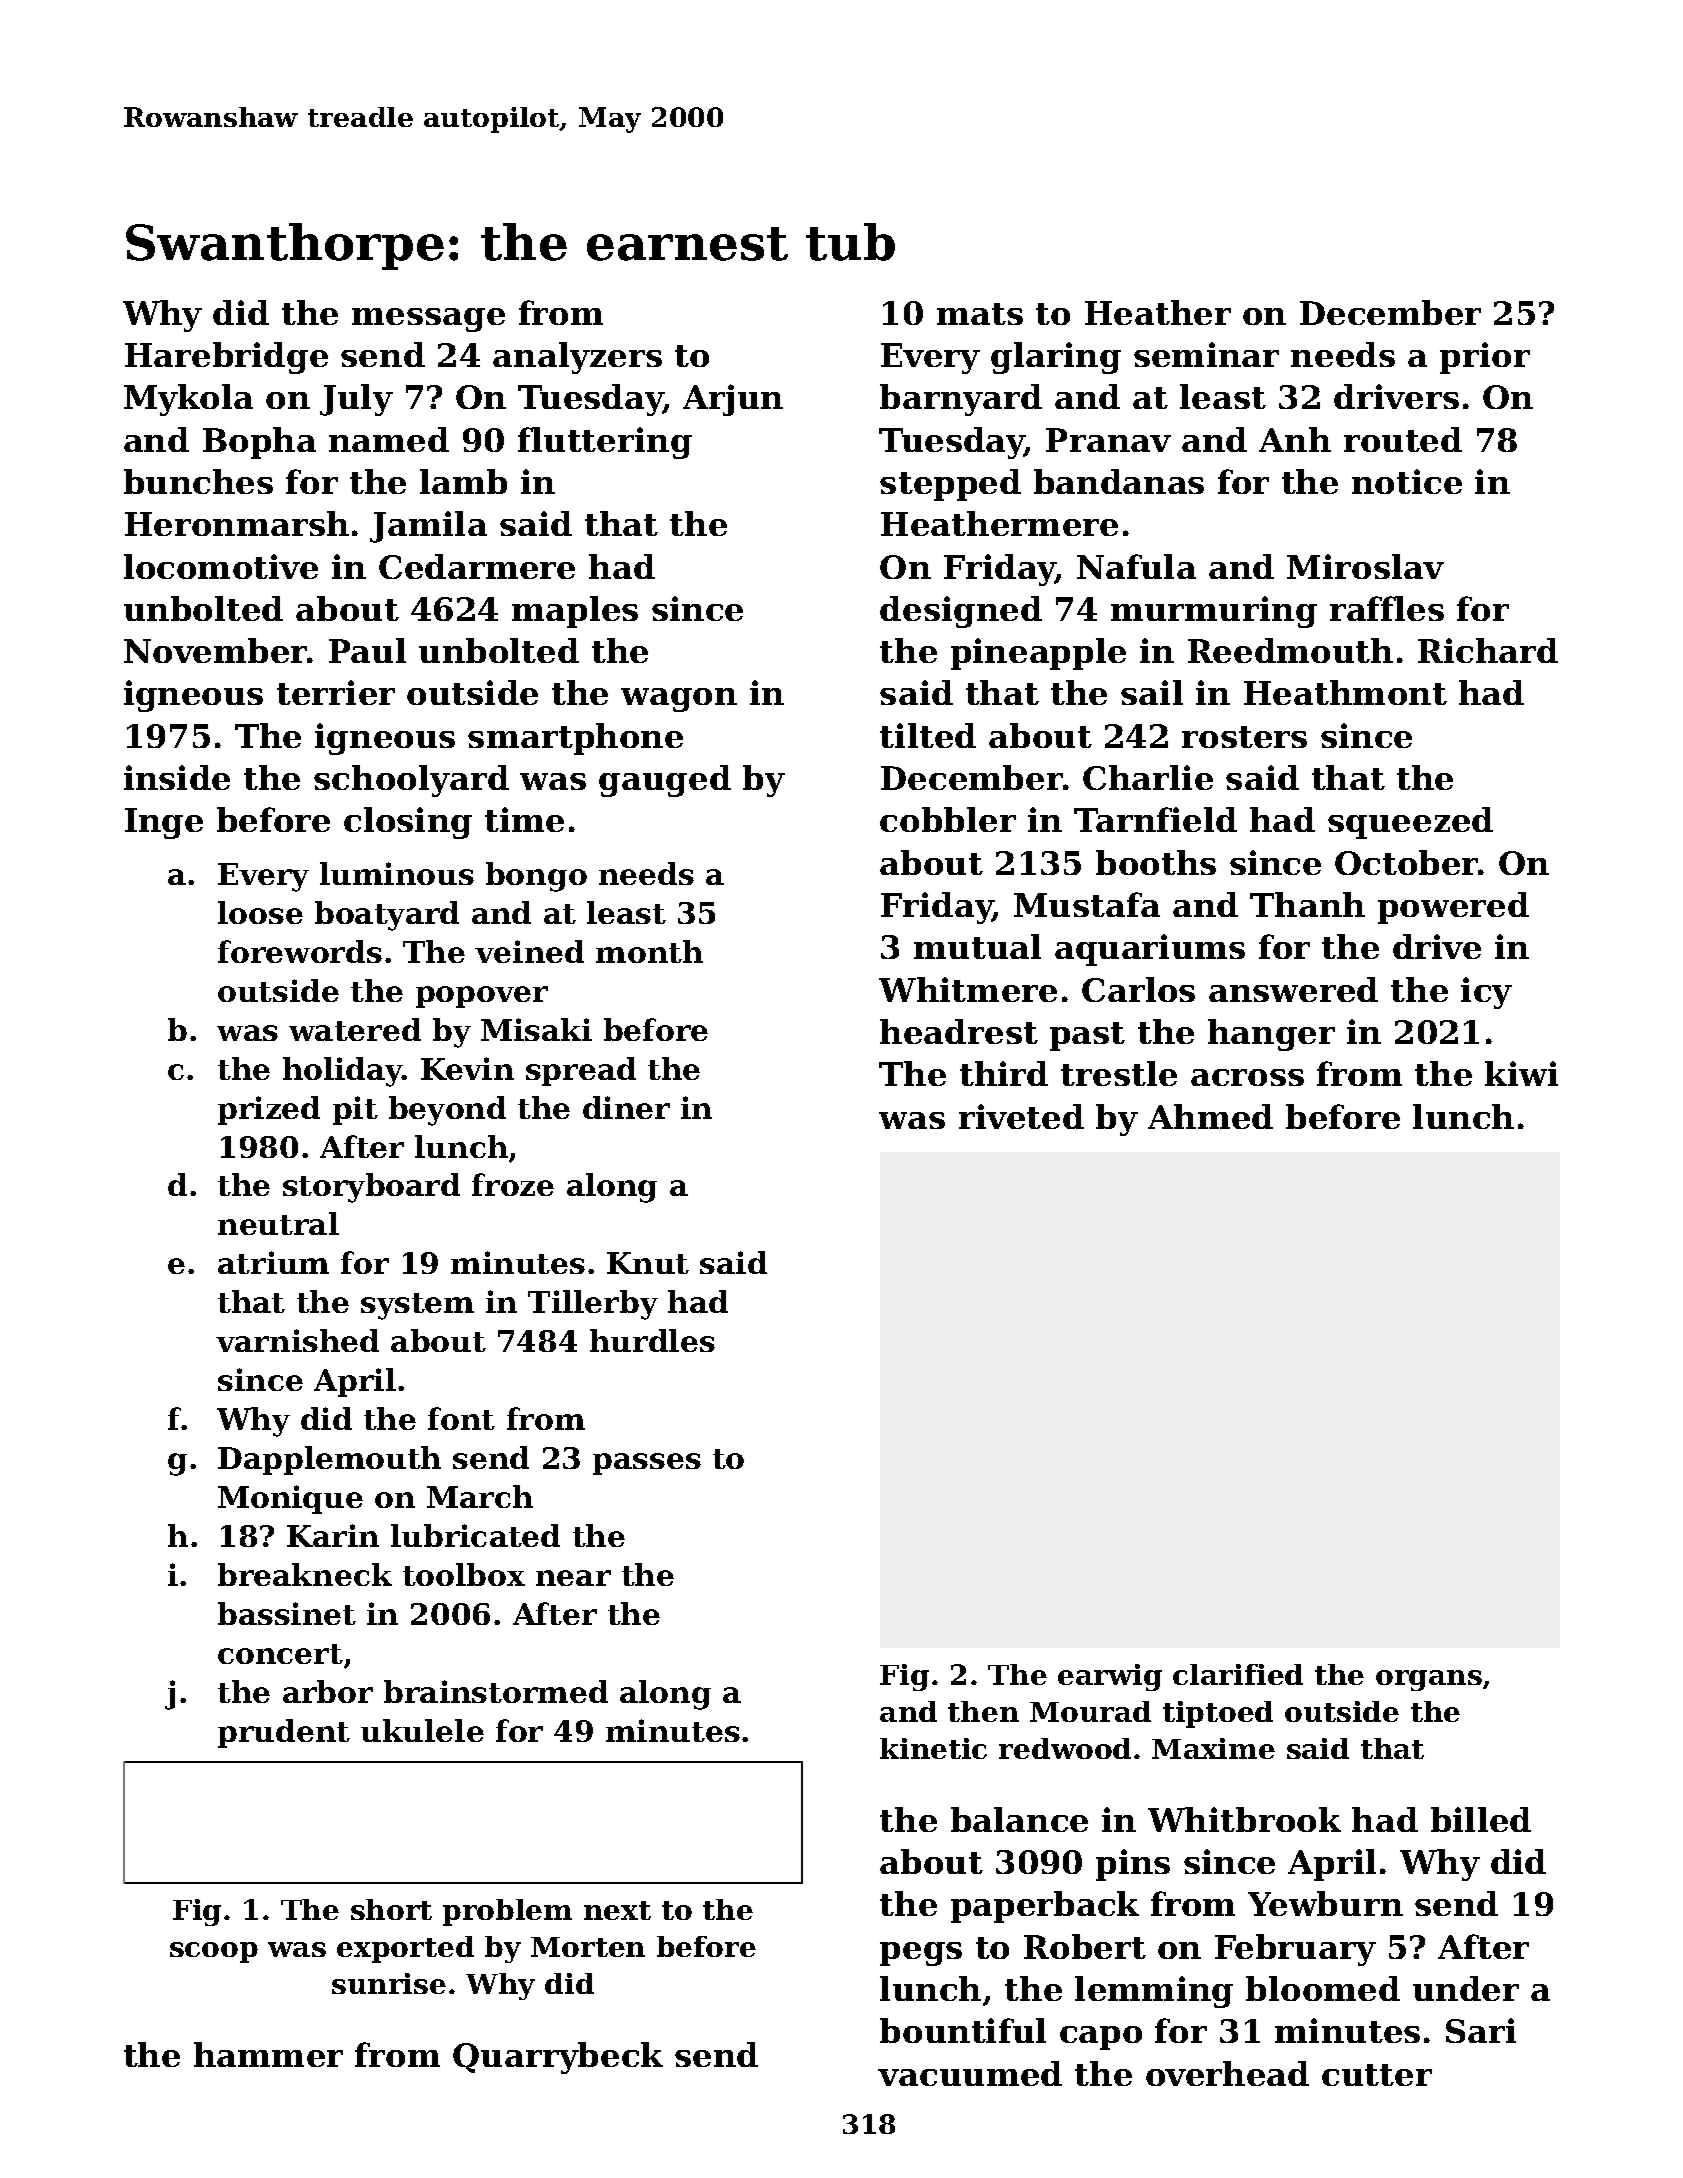  I want to click on passes, so click(647, 1464).
